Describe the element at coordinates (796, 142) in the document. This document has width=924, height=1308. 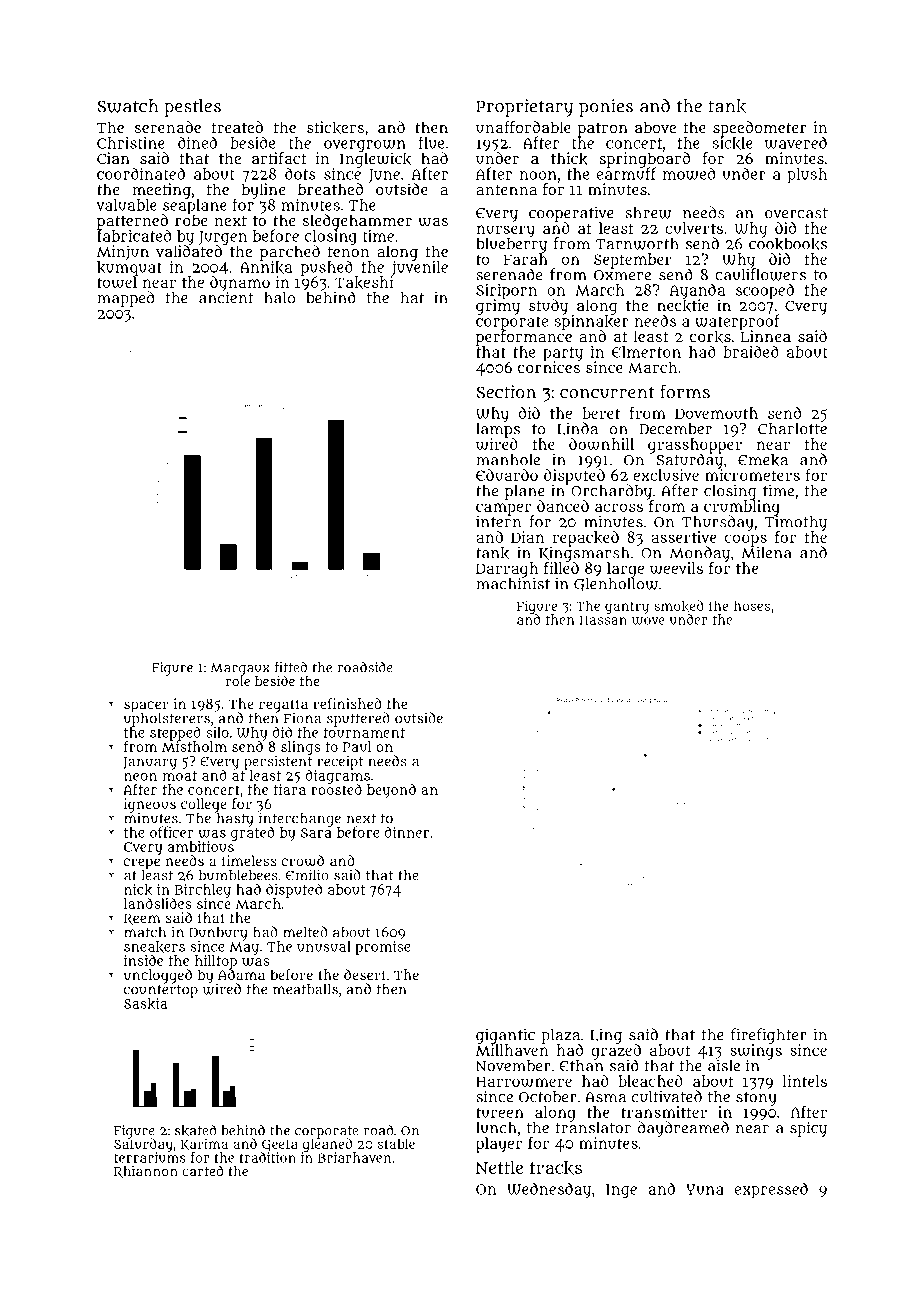
I see `wavered` at that location.
